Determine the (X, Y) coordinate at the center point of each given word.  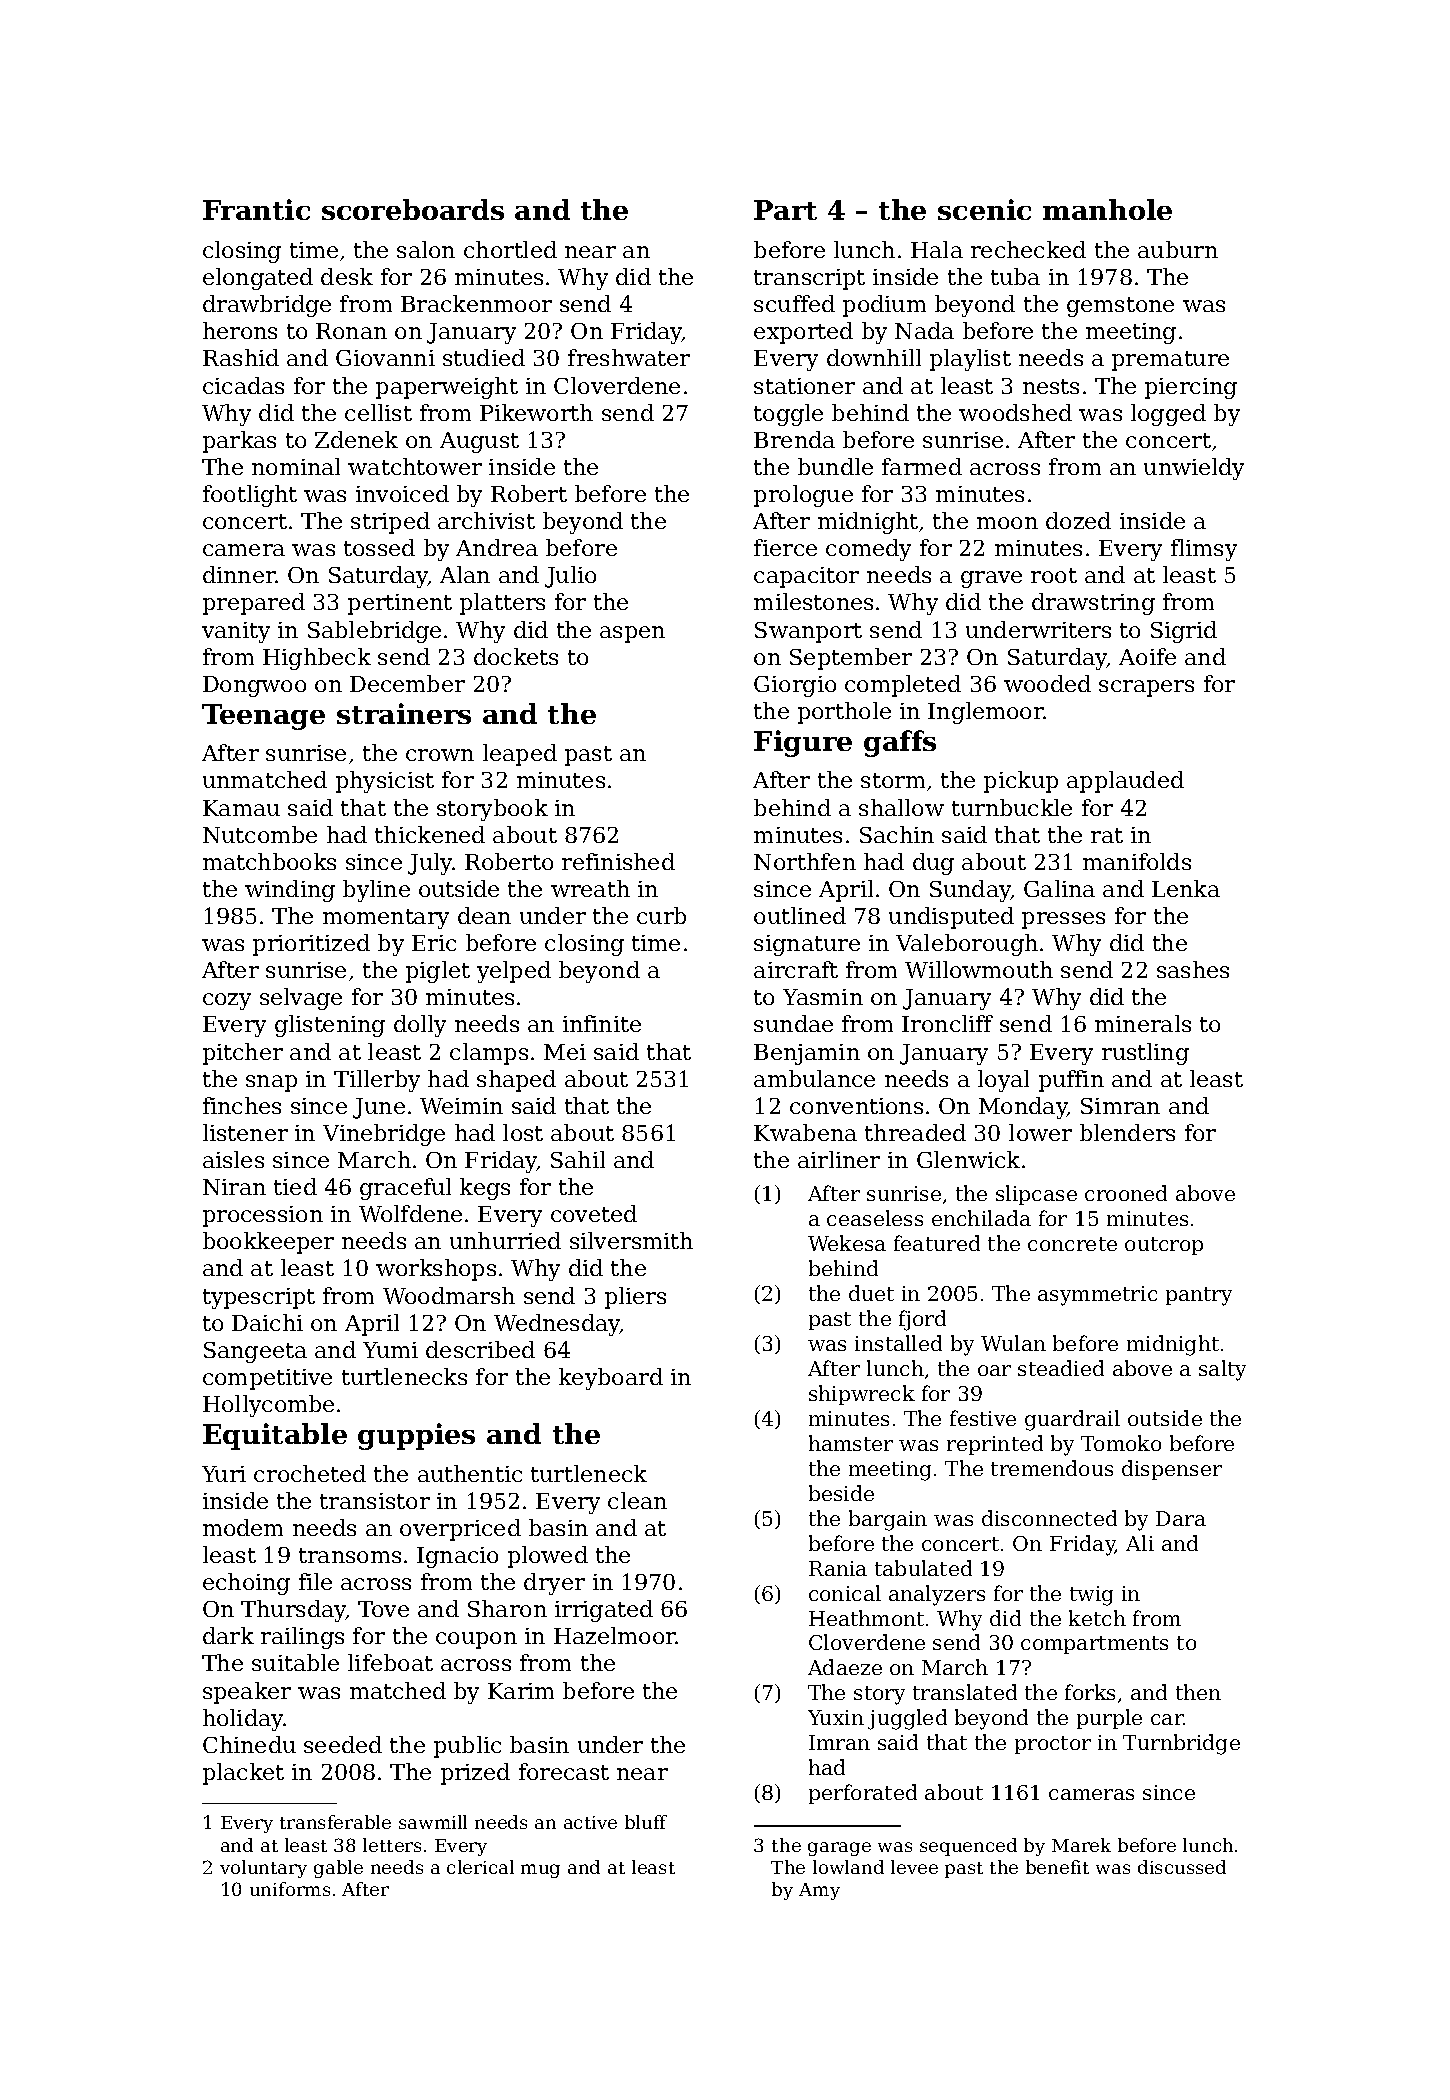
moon (1007, 523)
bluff (646, 1822)
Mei (565, 1052)
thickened (430, 834)
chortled (510, 249)
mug (540, 1871)
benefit (1057, 1867)
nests (1051, 386)
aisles (233, 1159)
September (851, 659)
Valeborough (967, 945)
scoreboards (413, 209)
